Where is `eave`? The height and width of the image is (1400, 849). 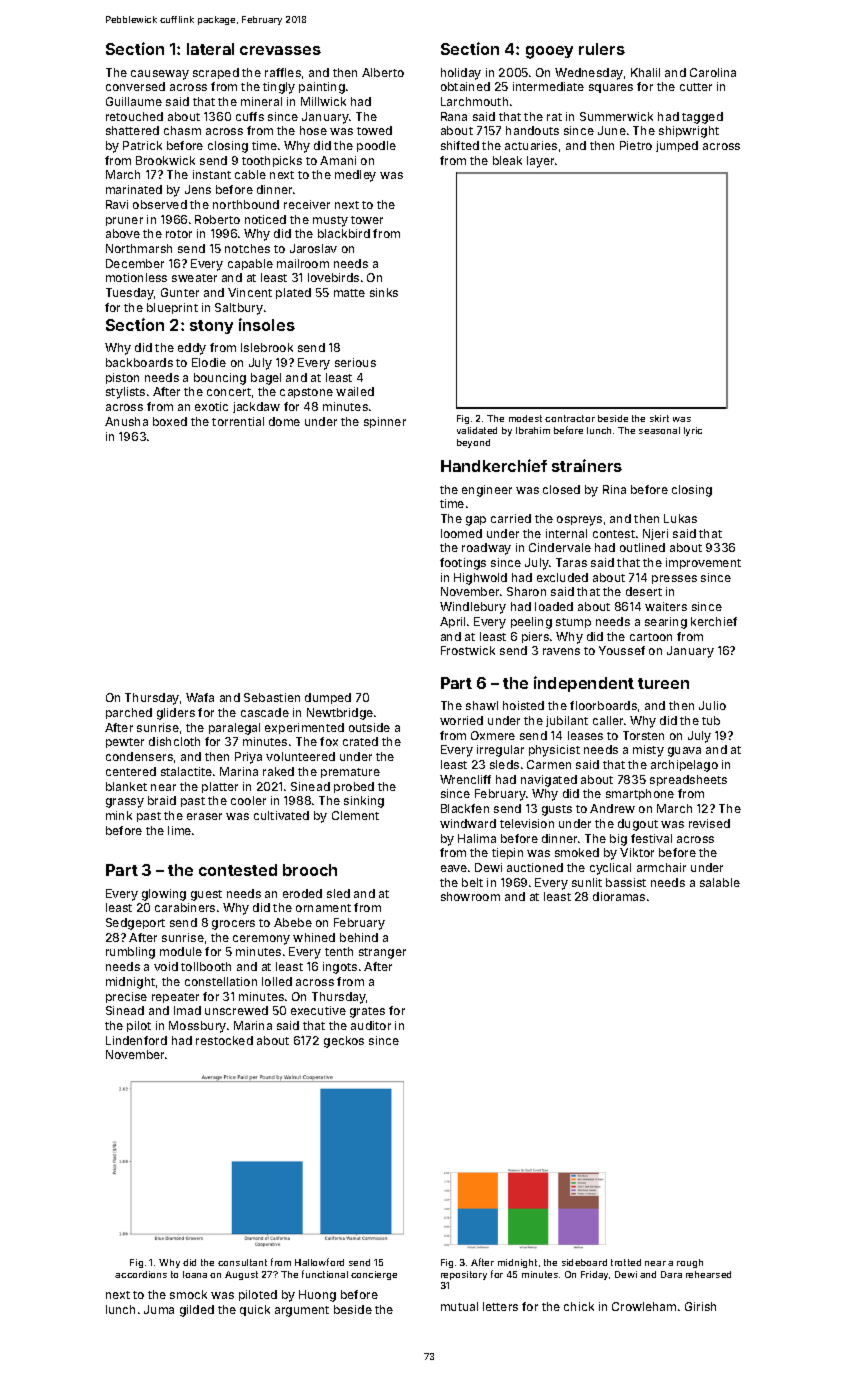 eave is located at coordinates (454, 868).
